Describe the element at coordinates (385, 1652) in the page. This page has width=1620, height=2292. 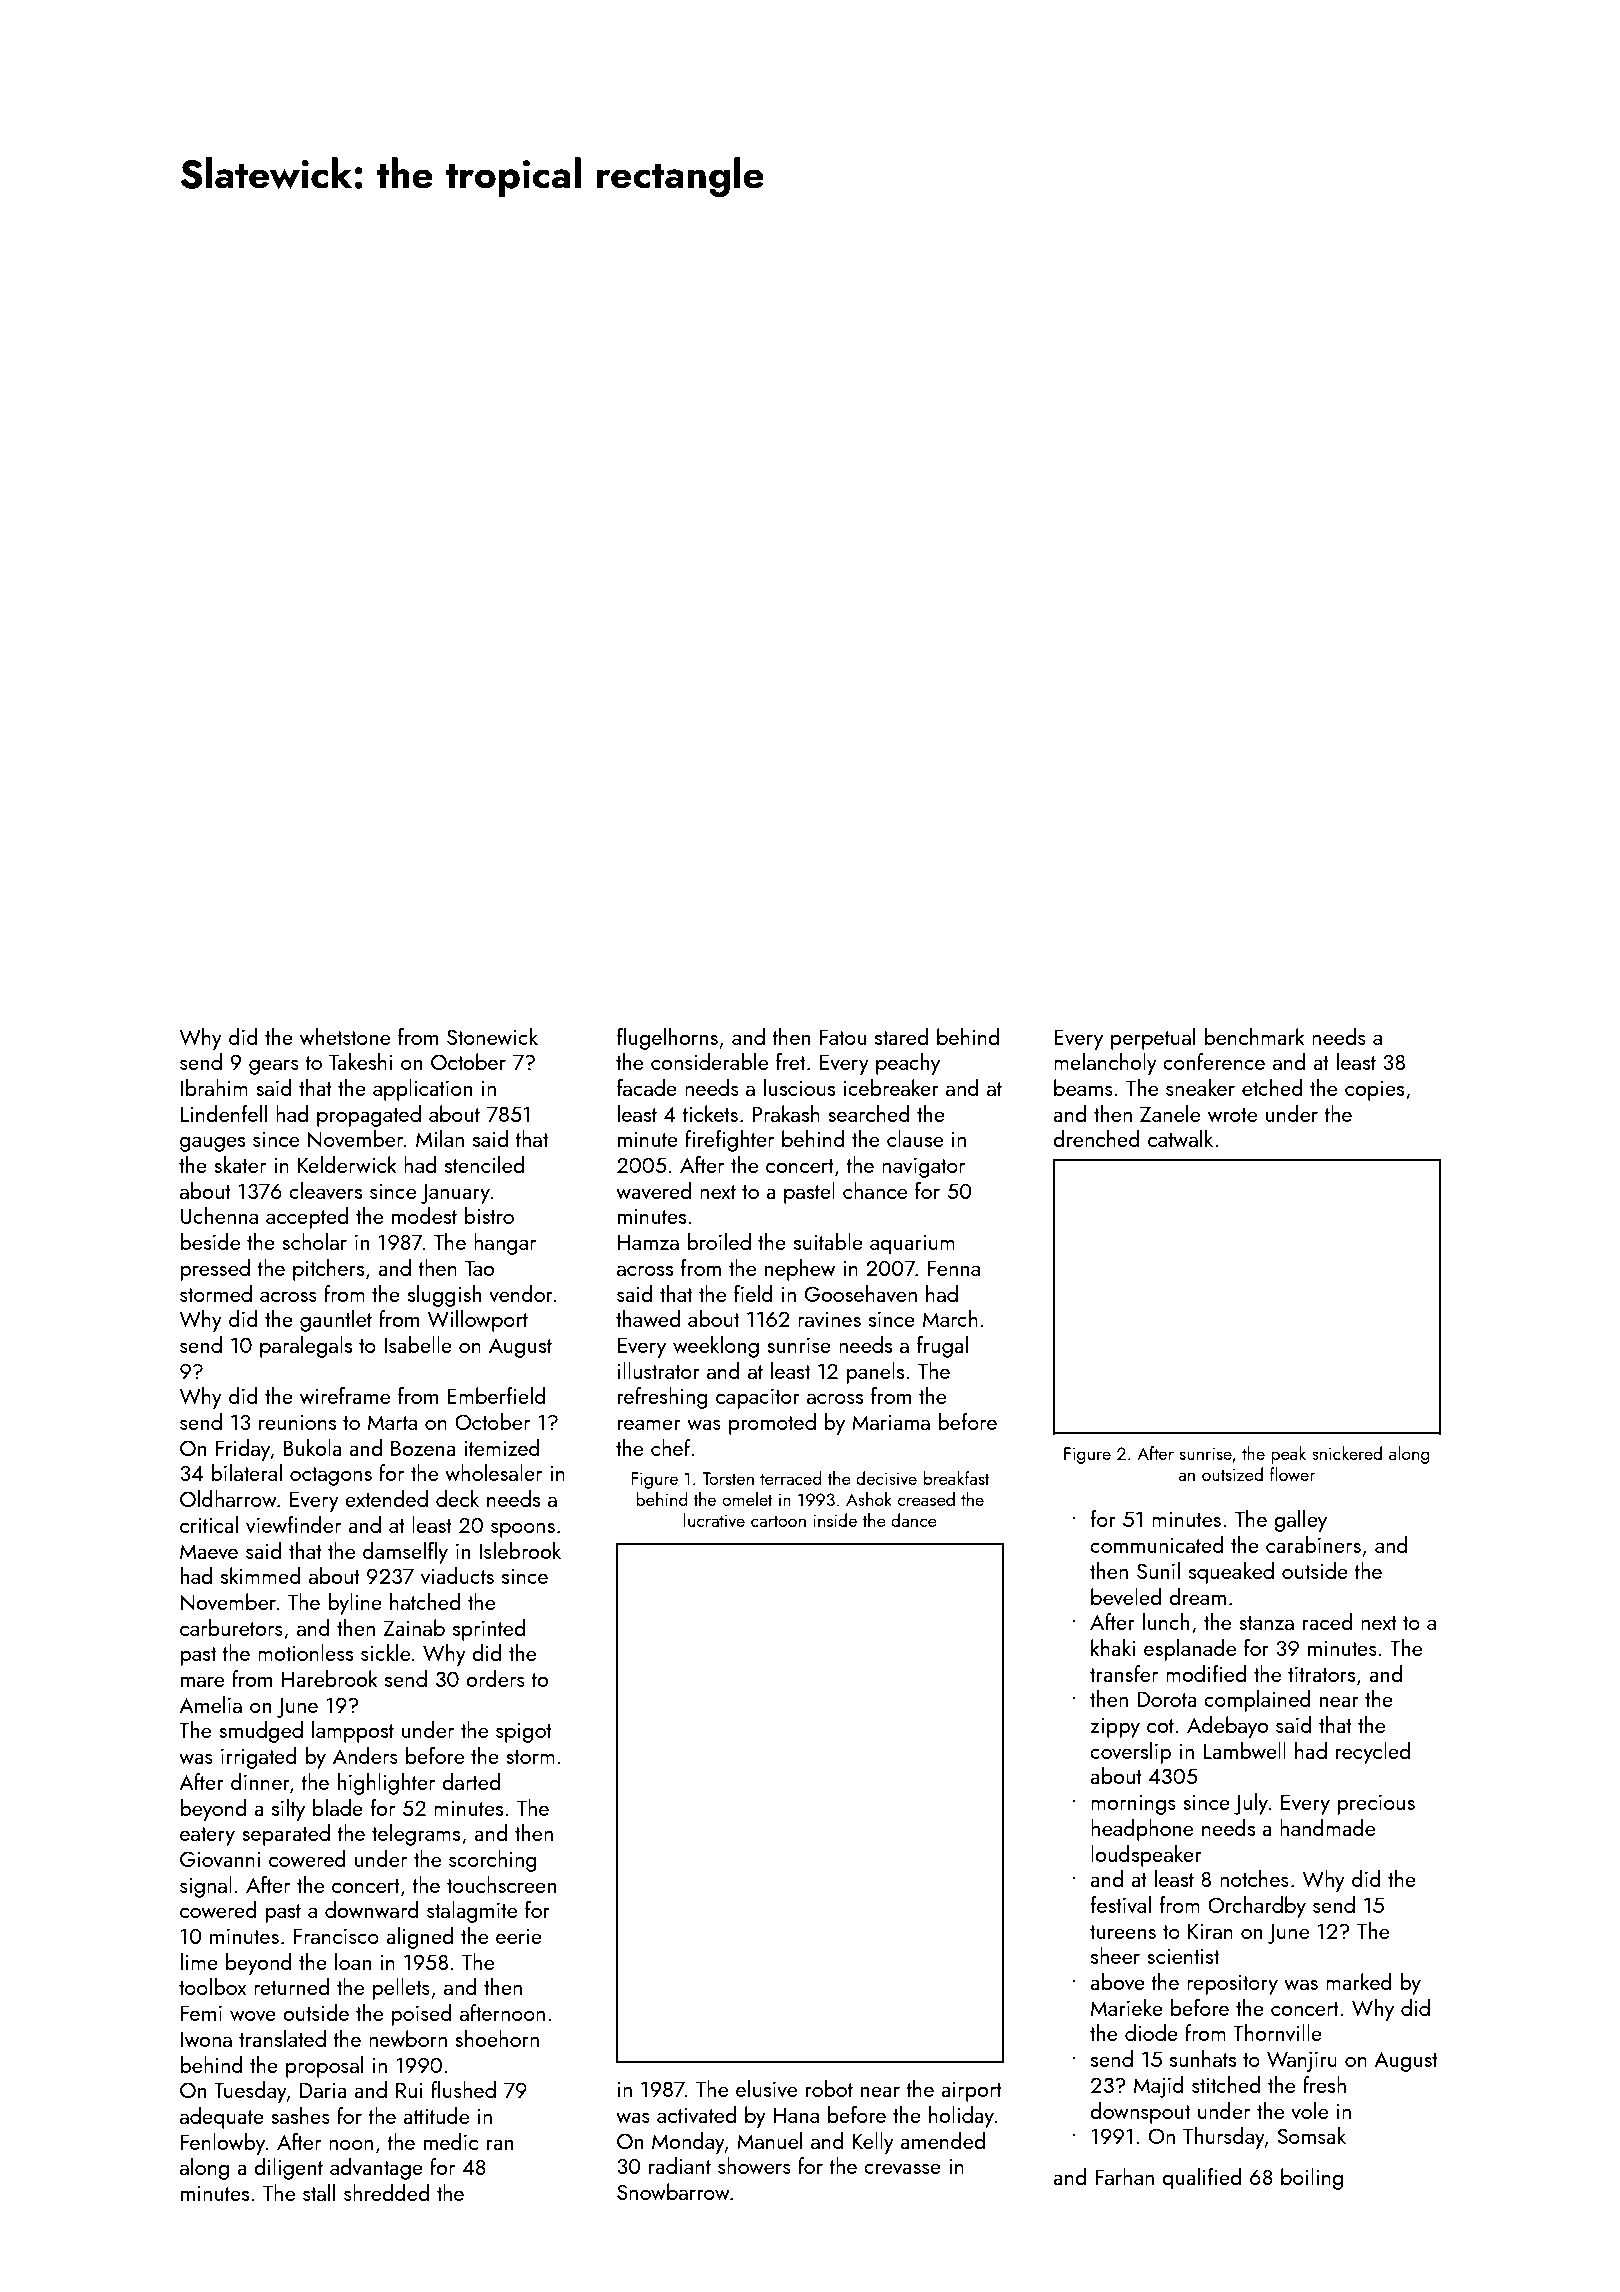
I see `sickle` at that location.
